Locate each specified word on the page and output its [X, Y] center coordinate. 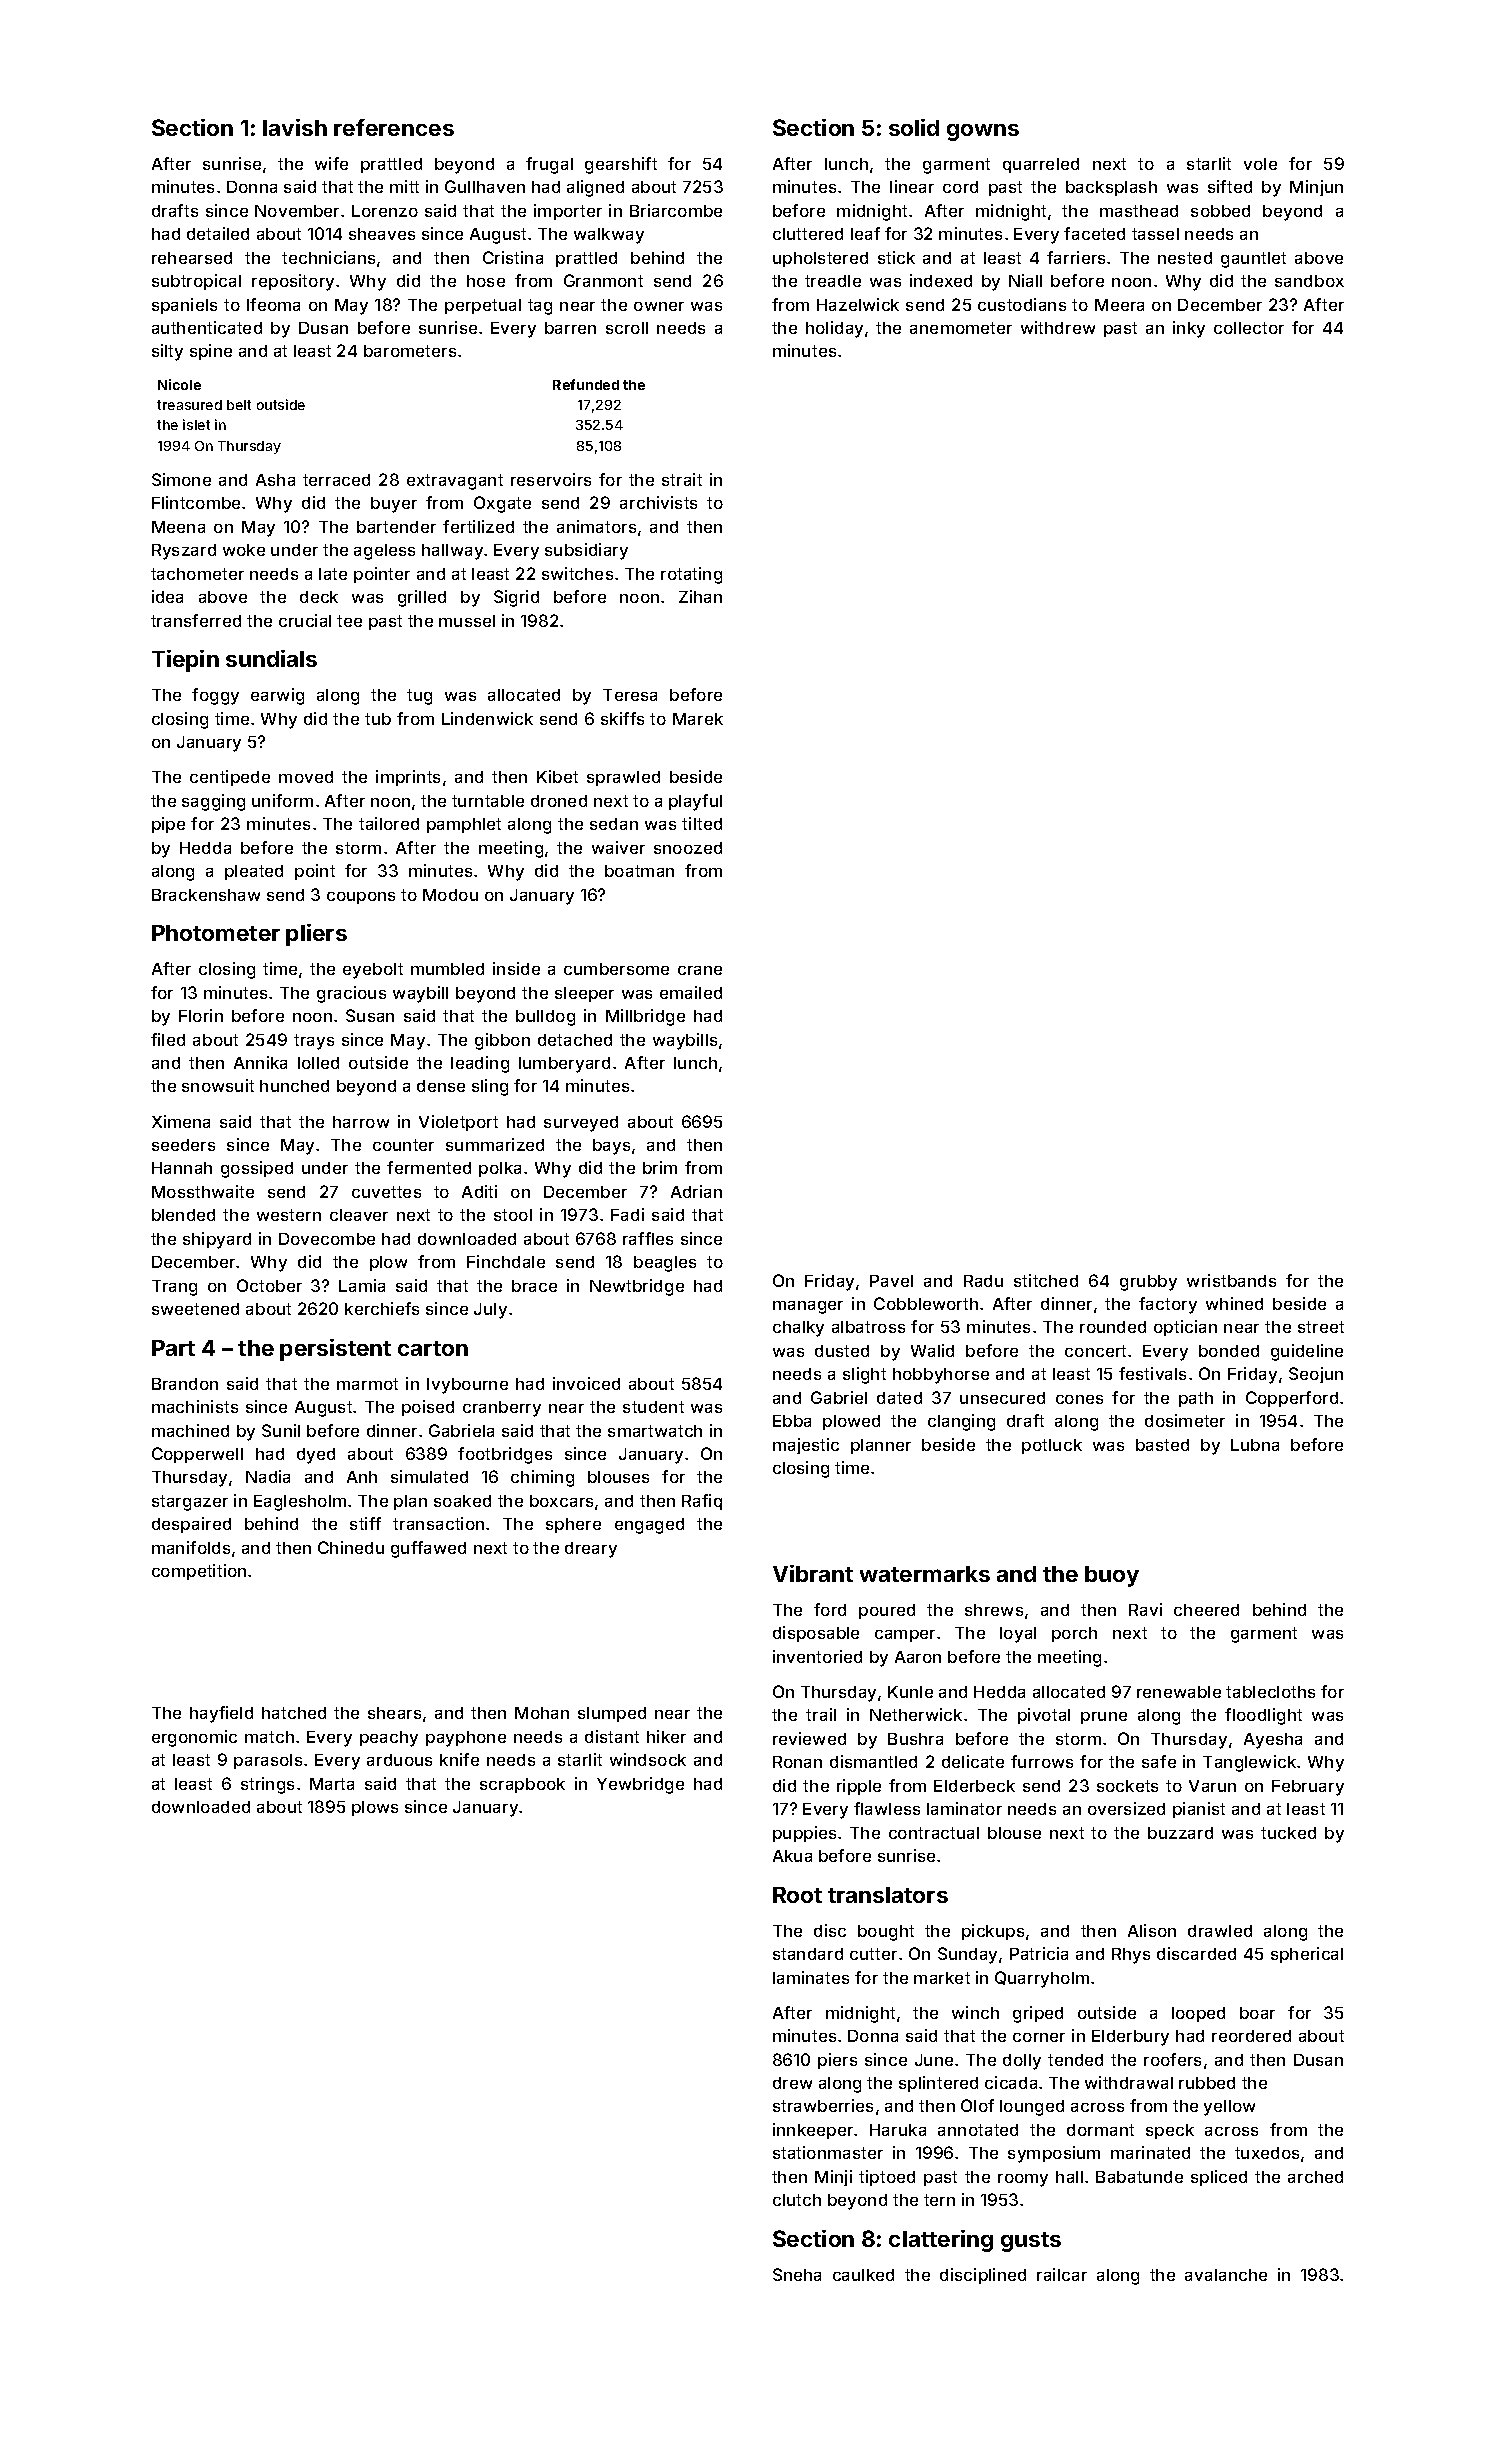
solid [914, 127]
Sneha [797, 2274]
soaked [462, 1501]
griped [1038, 2014]
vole [1260, 164]
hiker [666, 1736]
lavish [295, 127]
